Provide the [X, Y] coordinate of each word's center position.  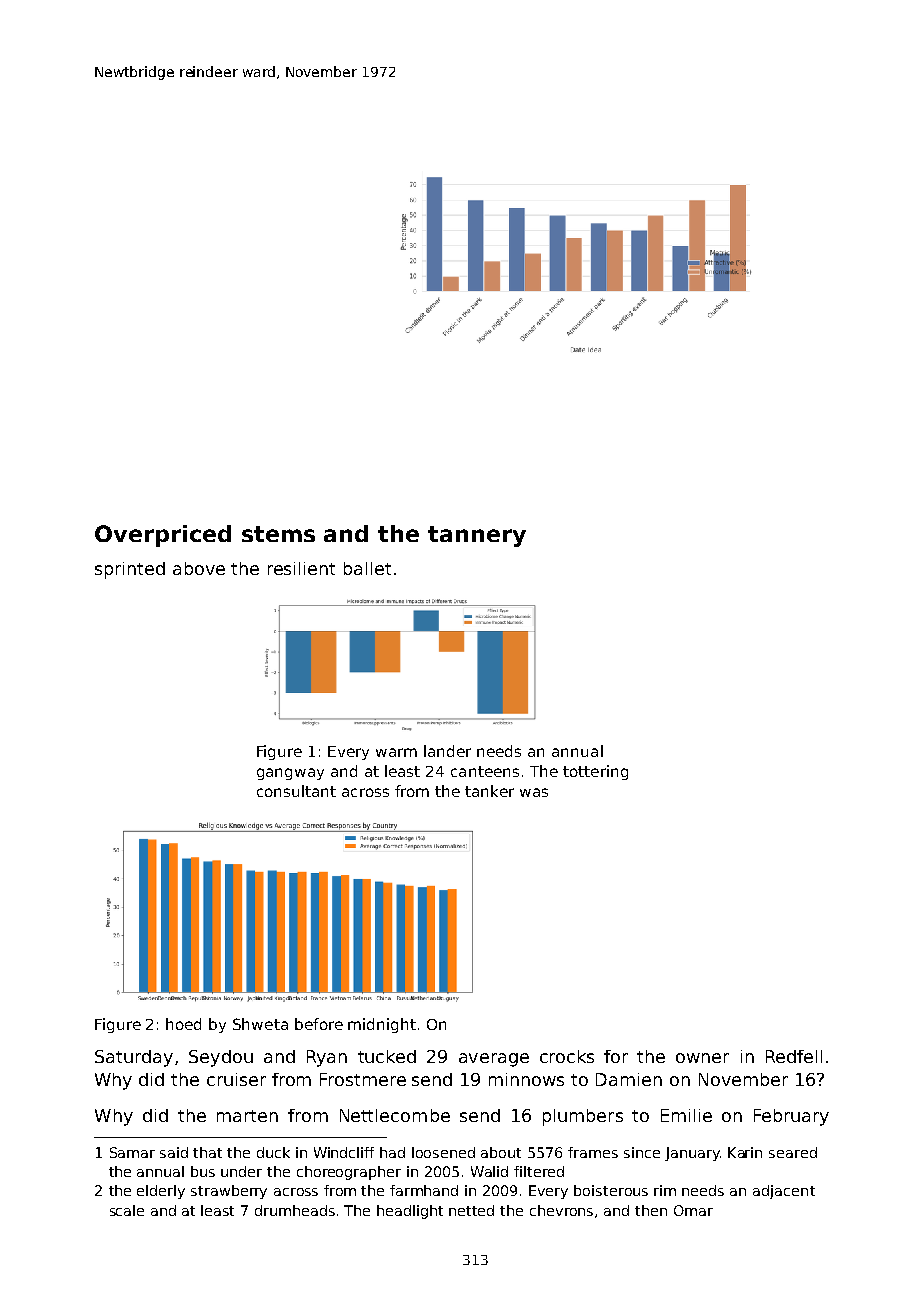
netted [471, 1210]
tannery [477, 536]
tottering [595, 772]
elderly [161, 1192]
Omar [693, 1210]
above [199, 568]
